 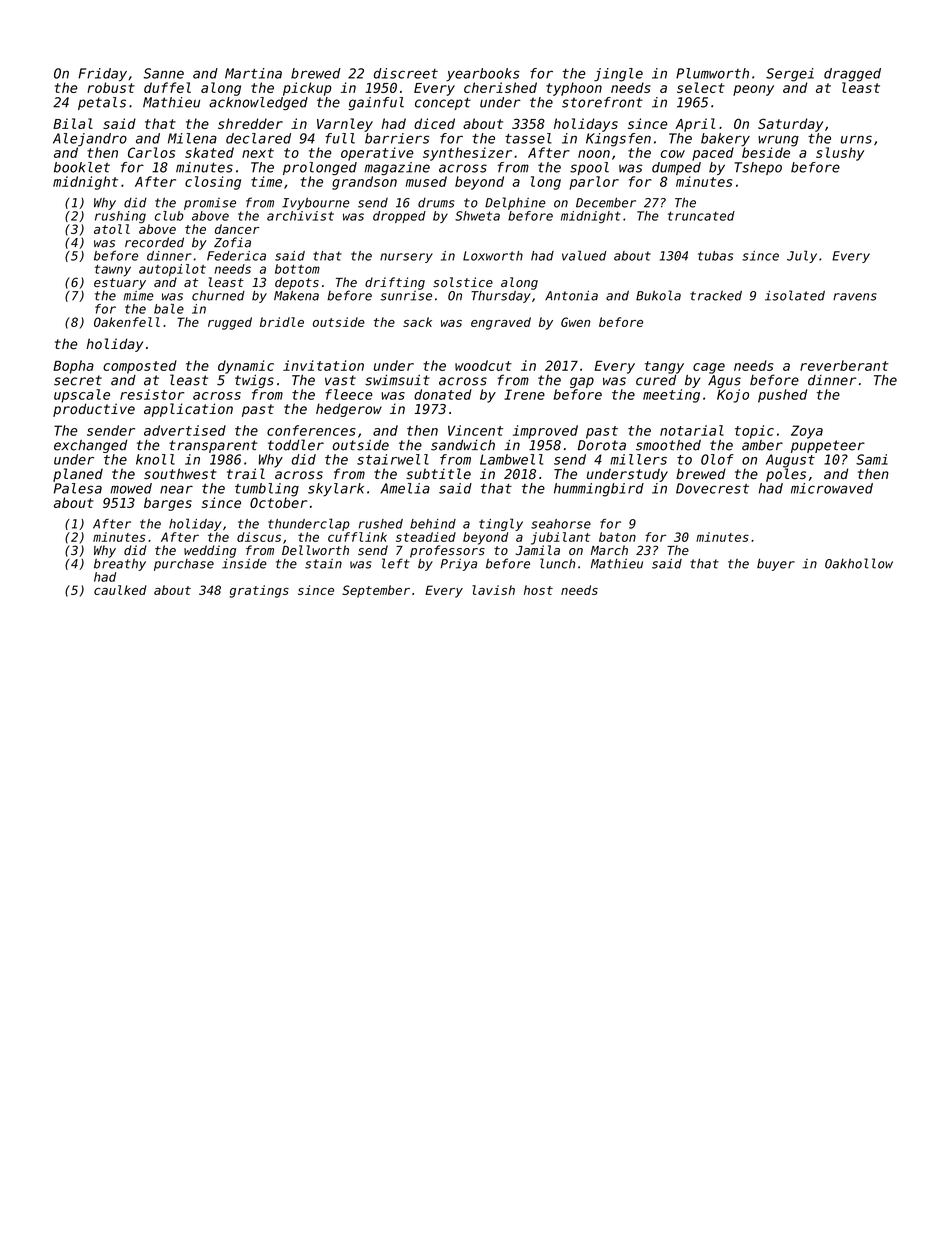 What do you see at coordinates (618, 75) in the screenshot?
I see `jingle` at bounding box center [618, 75].
